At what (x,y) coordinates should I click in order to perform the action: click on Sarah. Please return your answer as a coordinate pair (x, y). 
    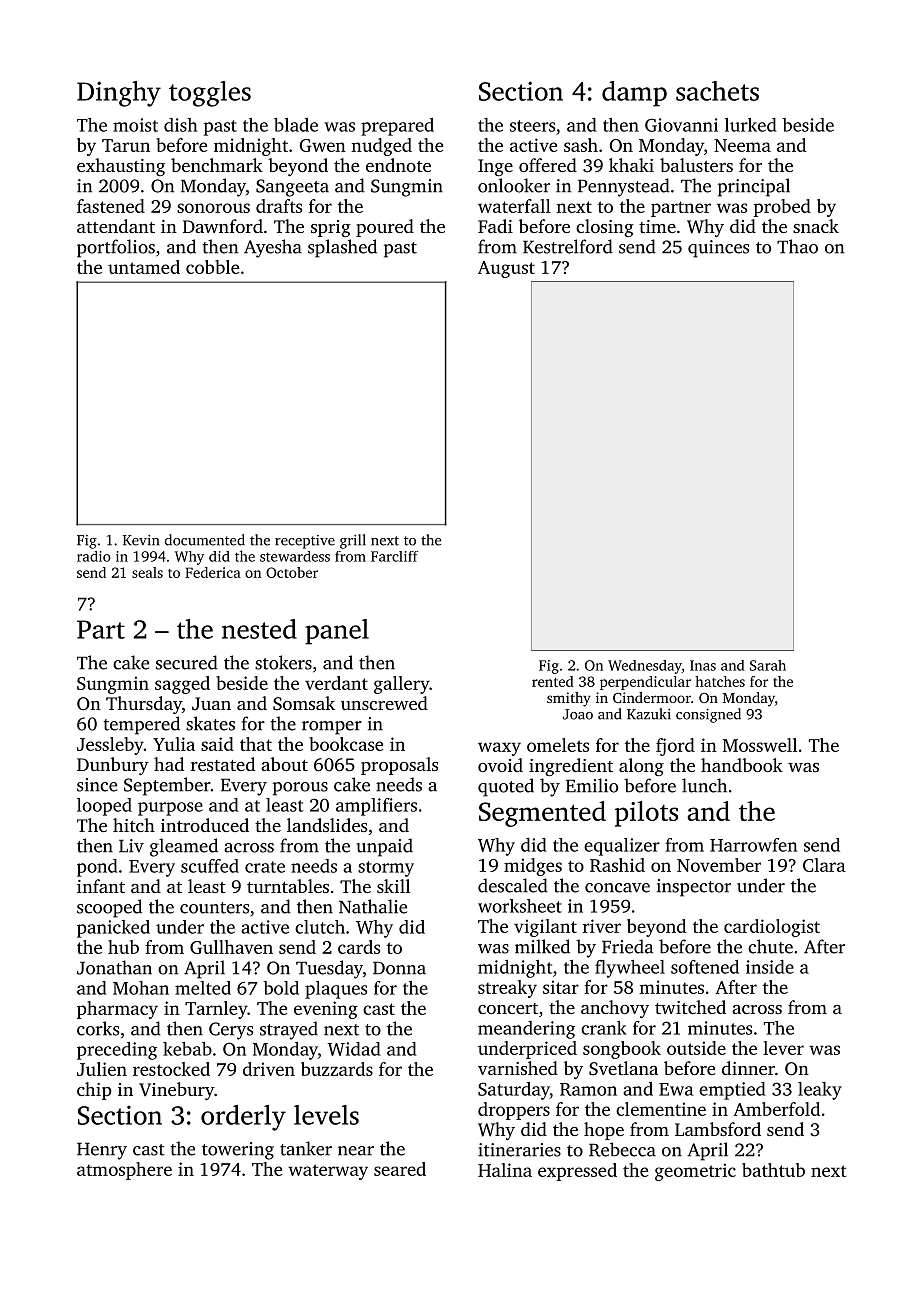
    Looking at the image, I should click on (768, 665).
